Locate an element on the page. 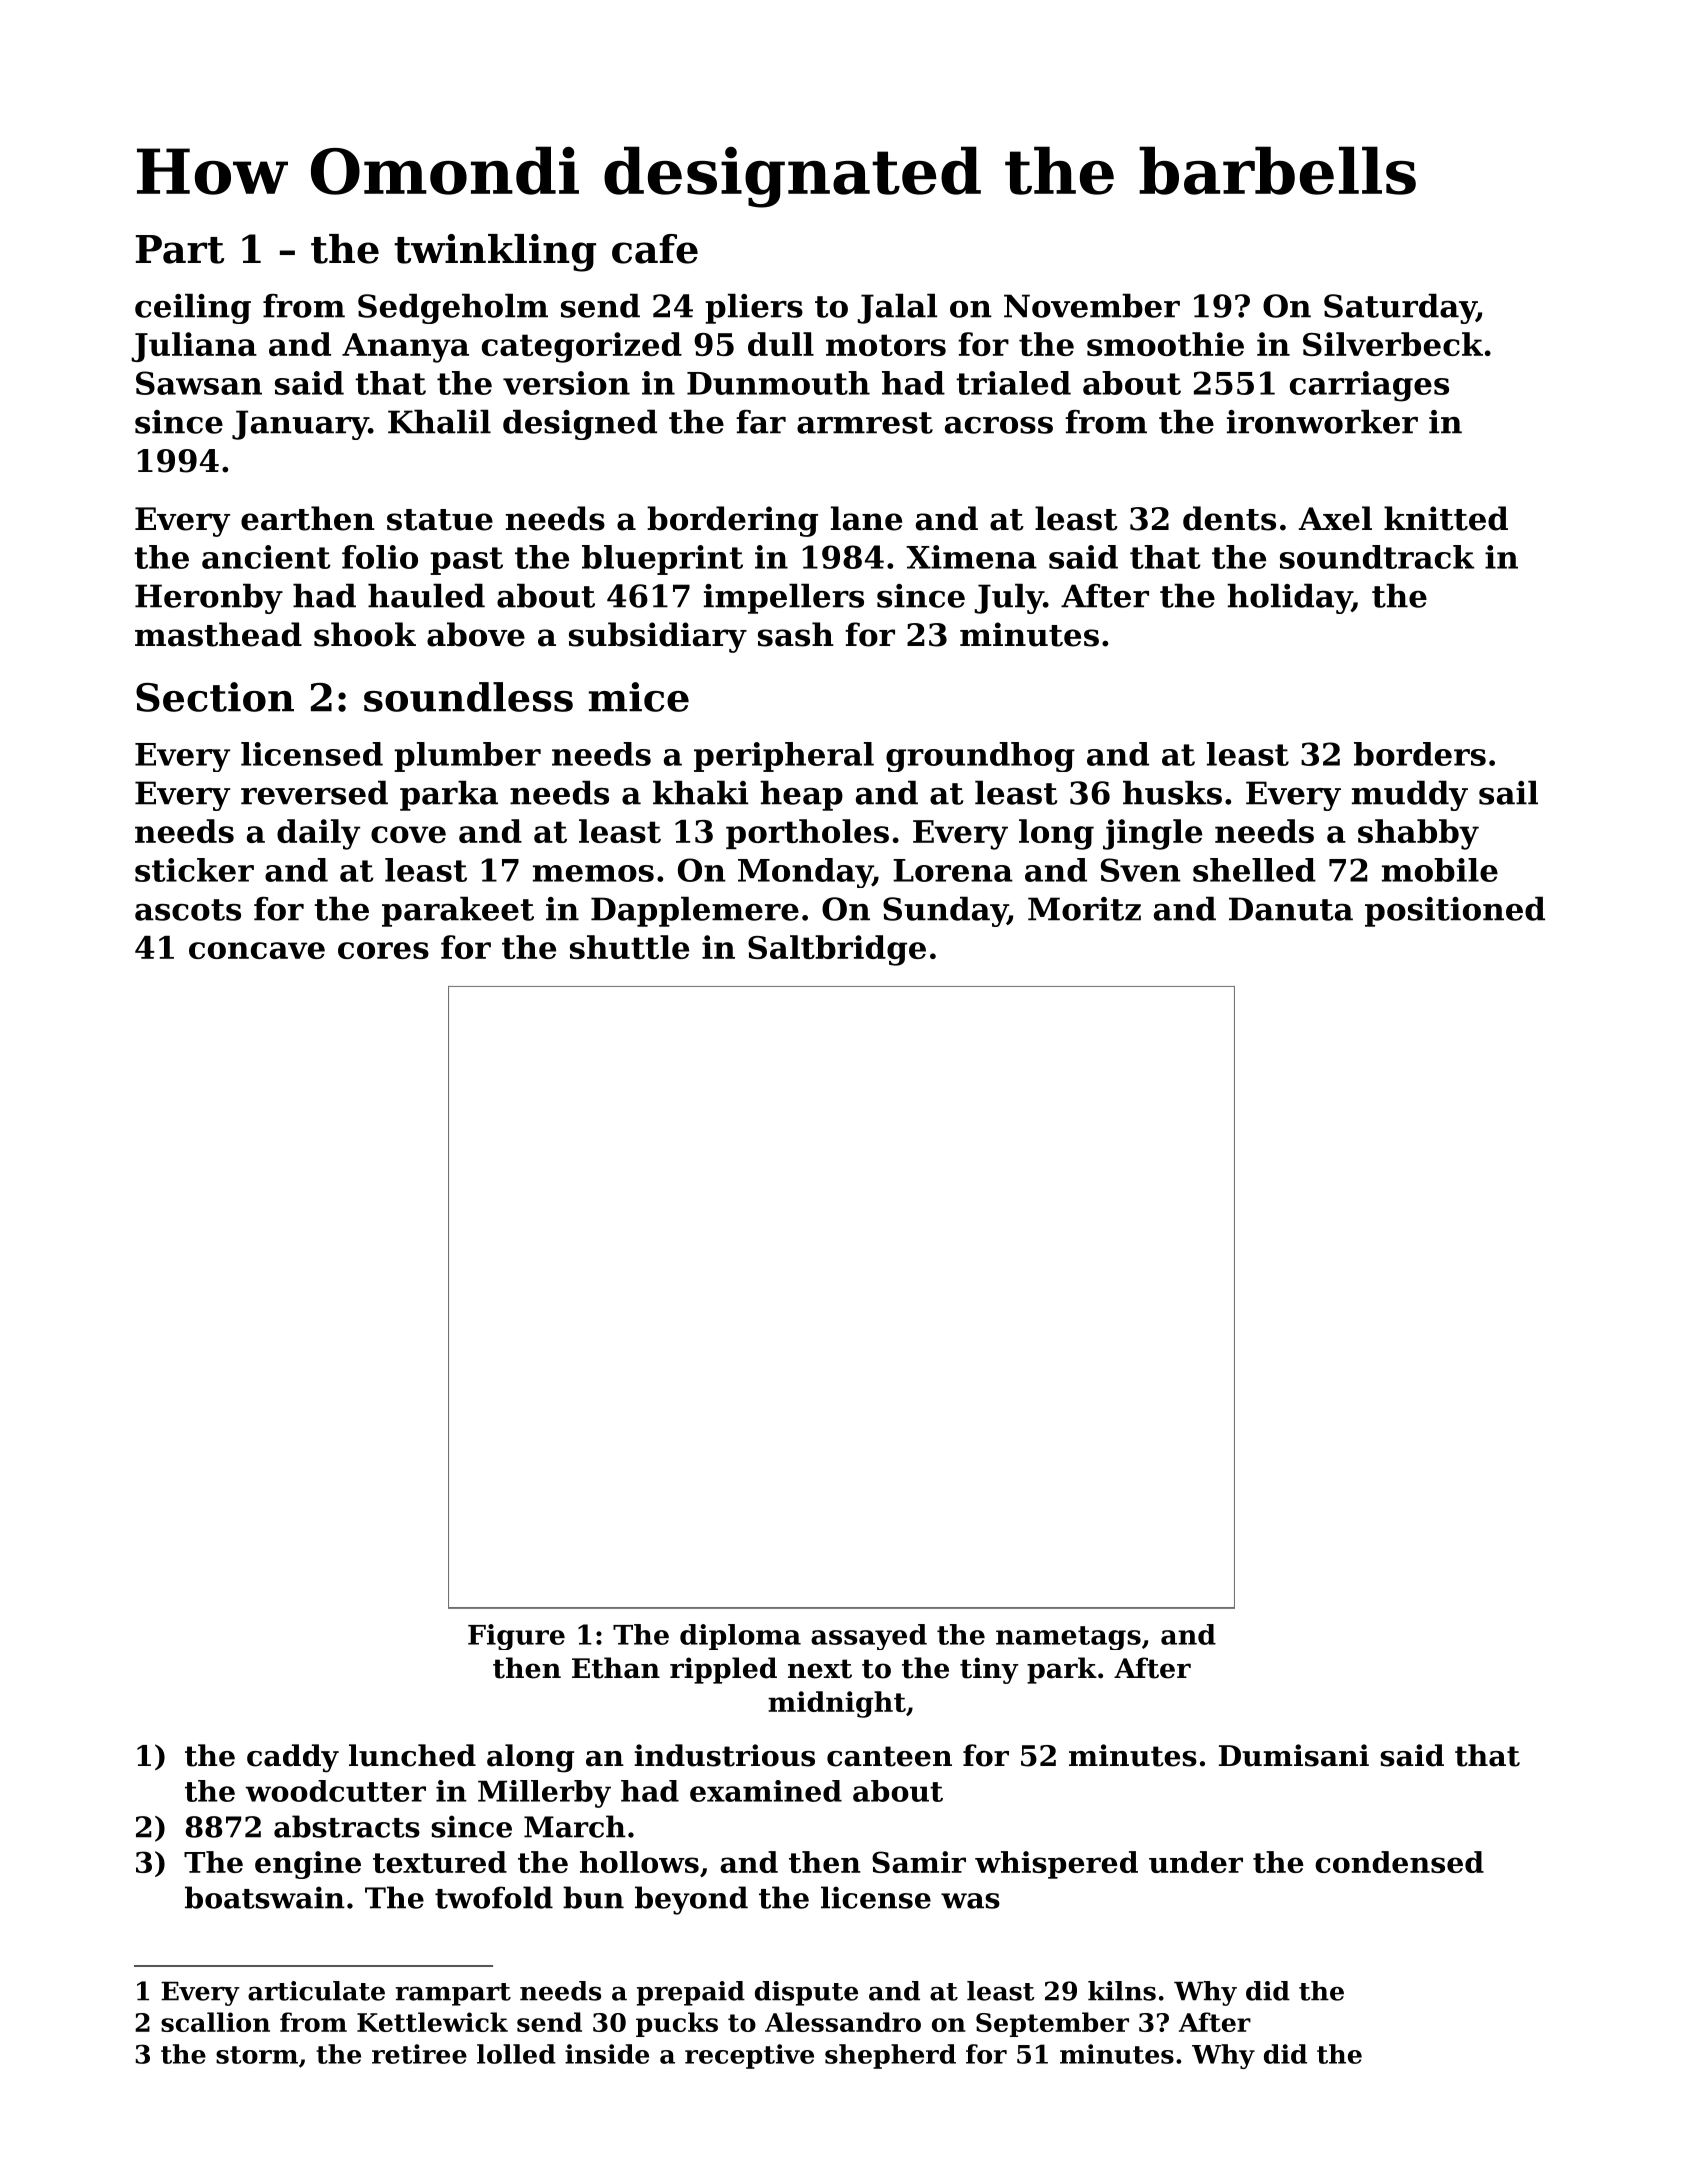 This document has width=1683, height=2178. folio is located at coordinates (380, 557).
